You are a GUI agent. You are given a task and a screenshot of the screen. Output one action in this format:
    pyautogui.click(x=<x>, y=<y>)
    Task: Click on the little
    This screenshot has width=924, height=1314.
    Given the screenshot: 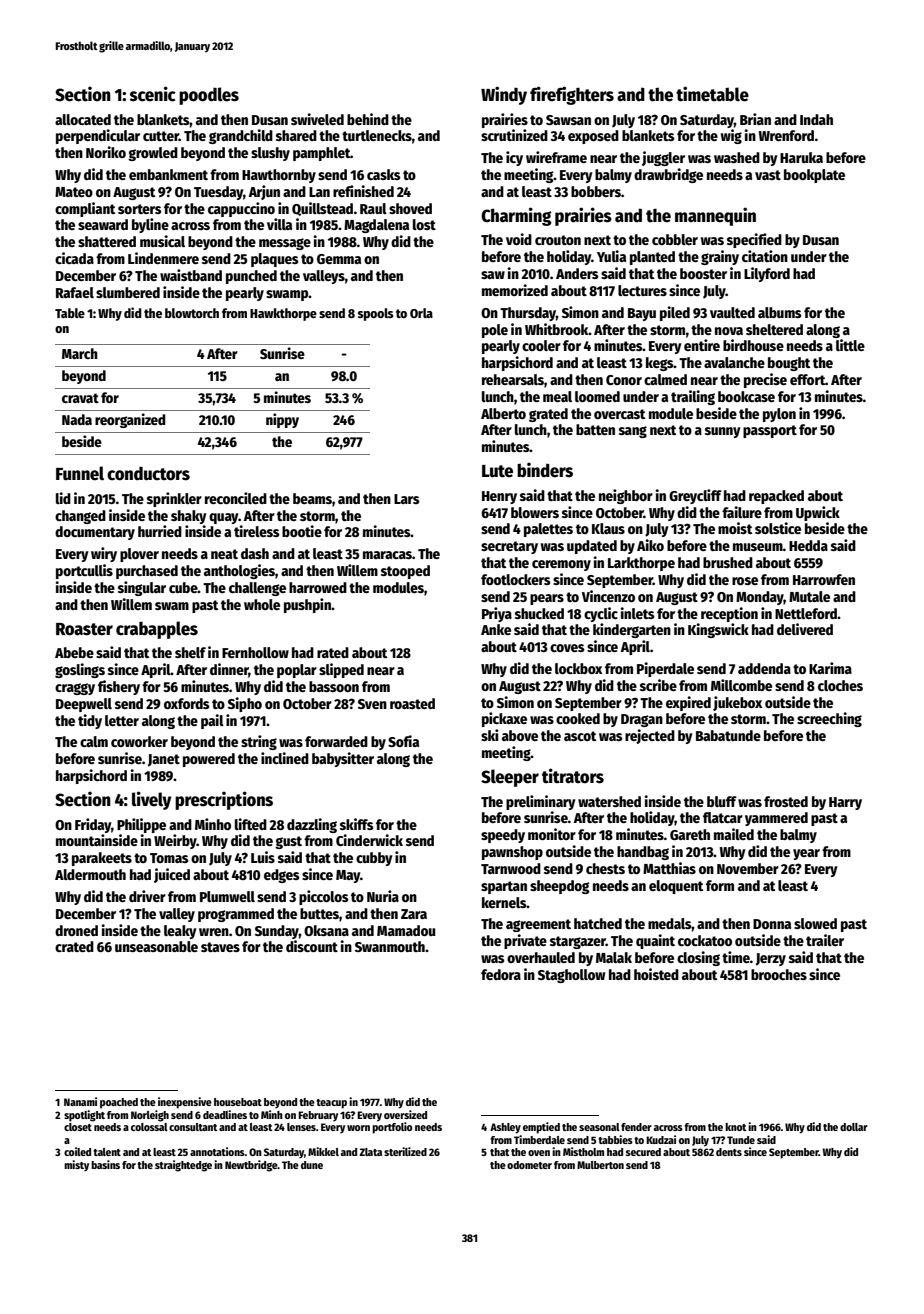 What is the action you would take?
    pyautogui.click(x=850, y=345)
